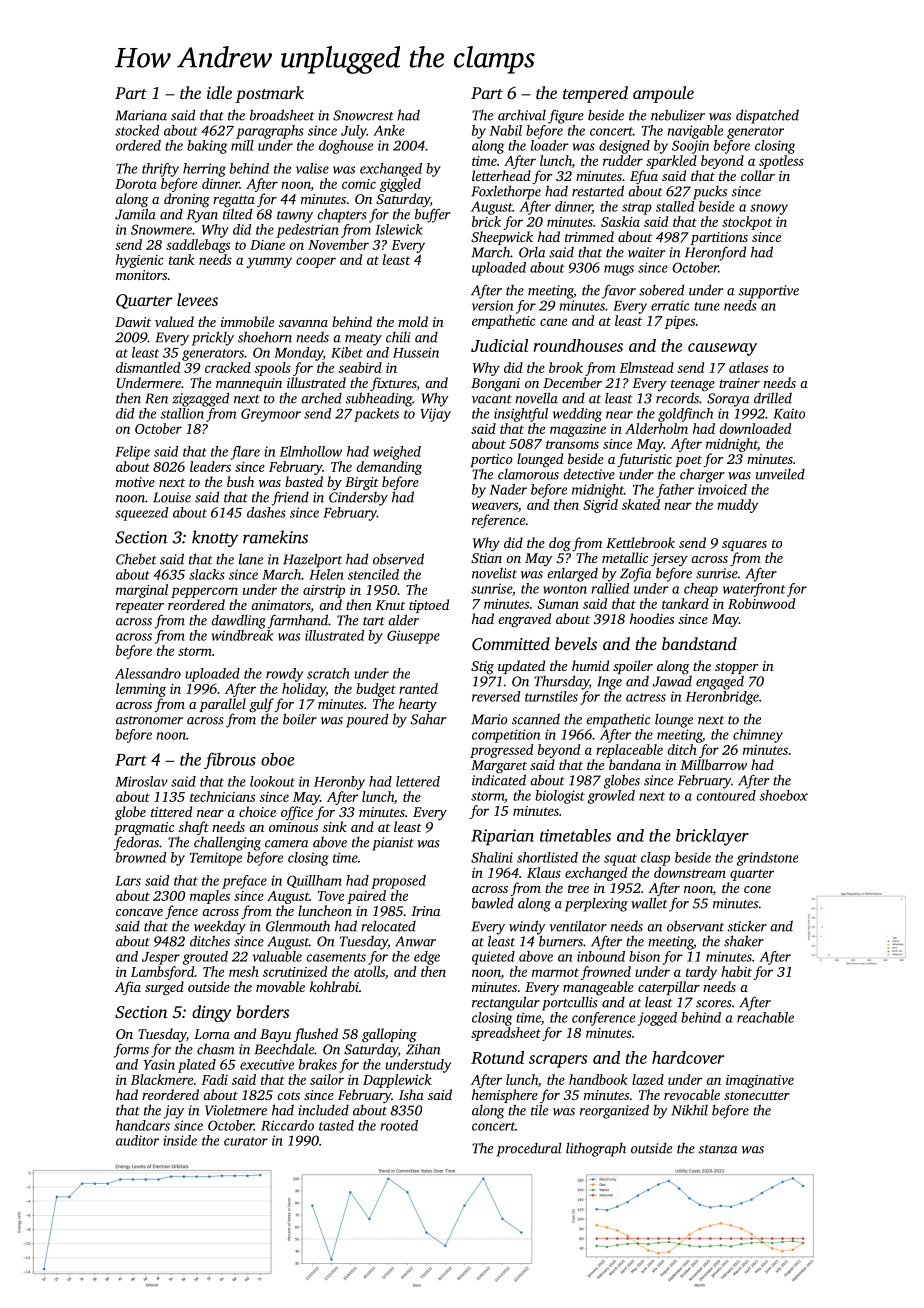  What do you see at coordinates (486, 558) in the screenshot?
I see `Stian` at bounding box center [486, 558].
